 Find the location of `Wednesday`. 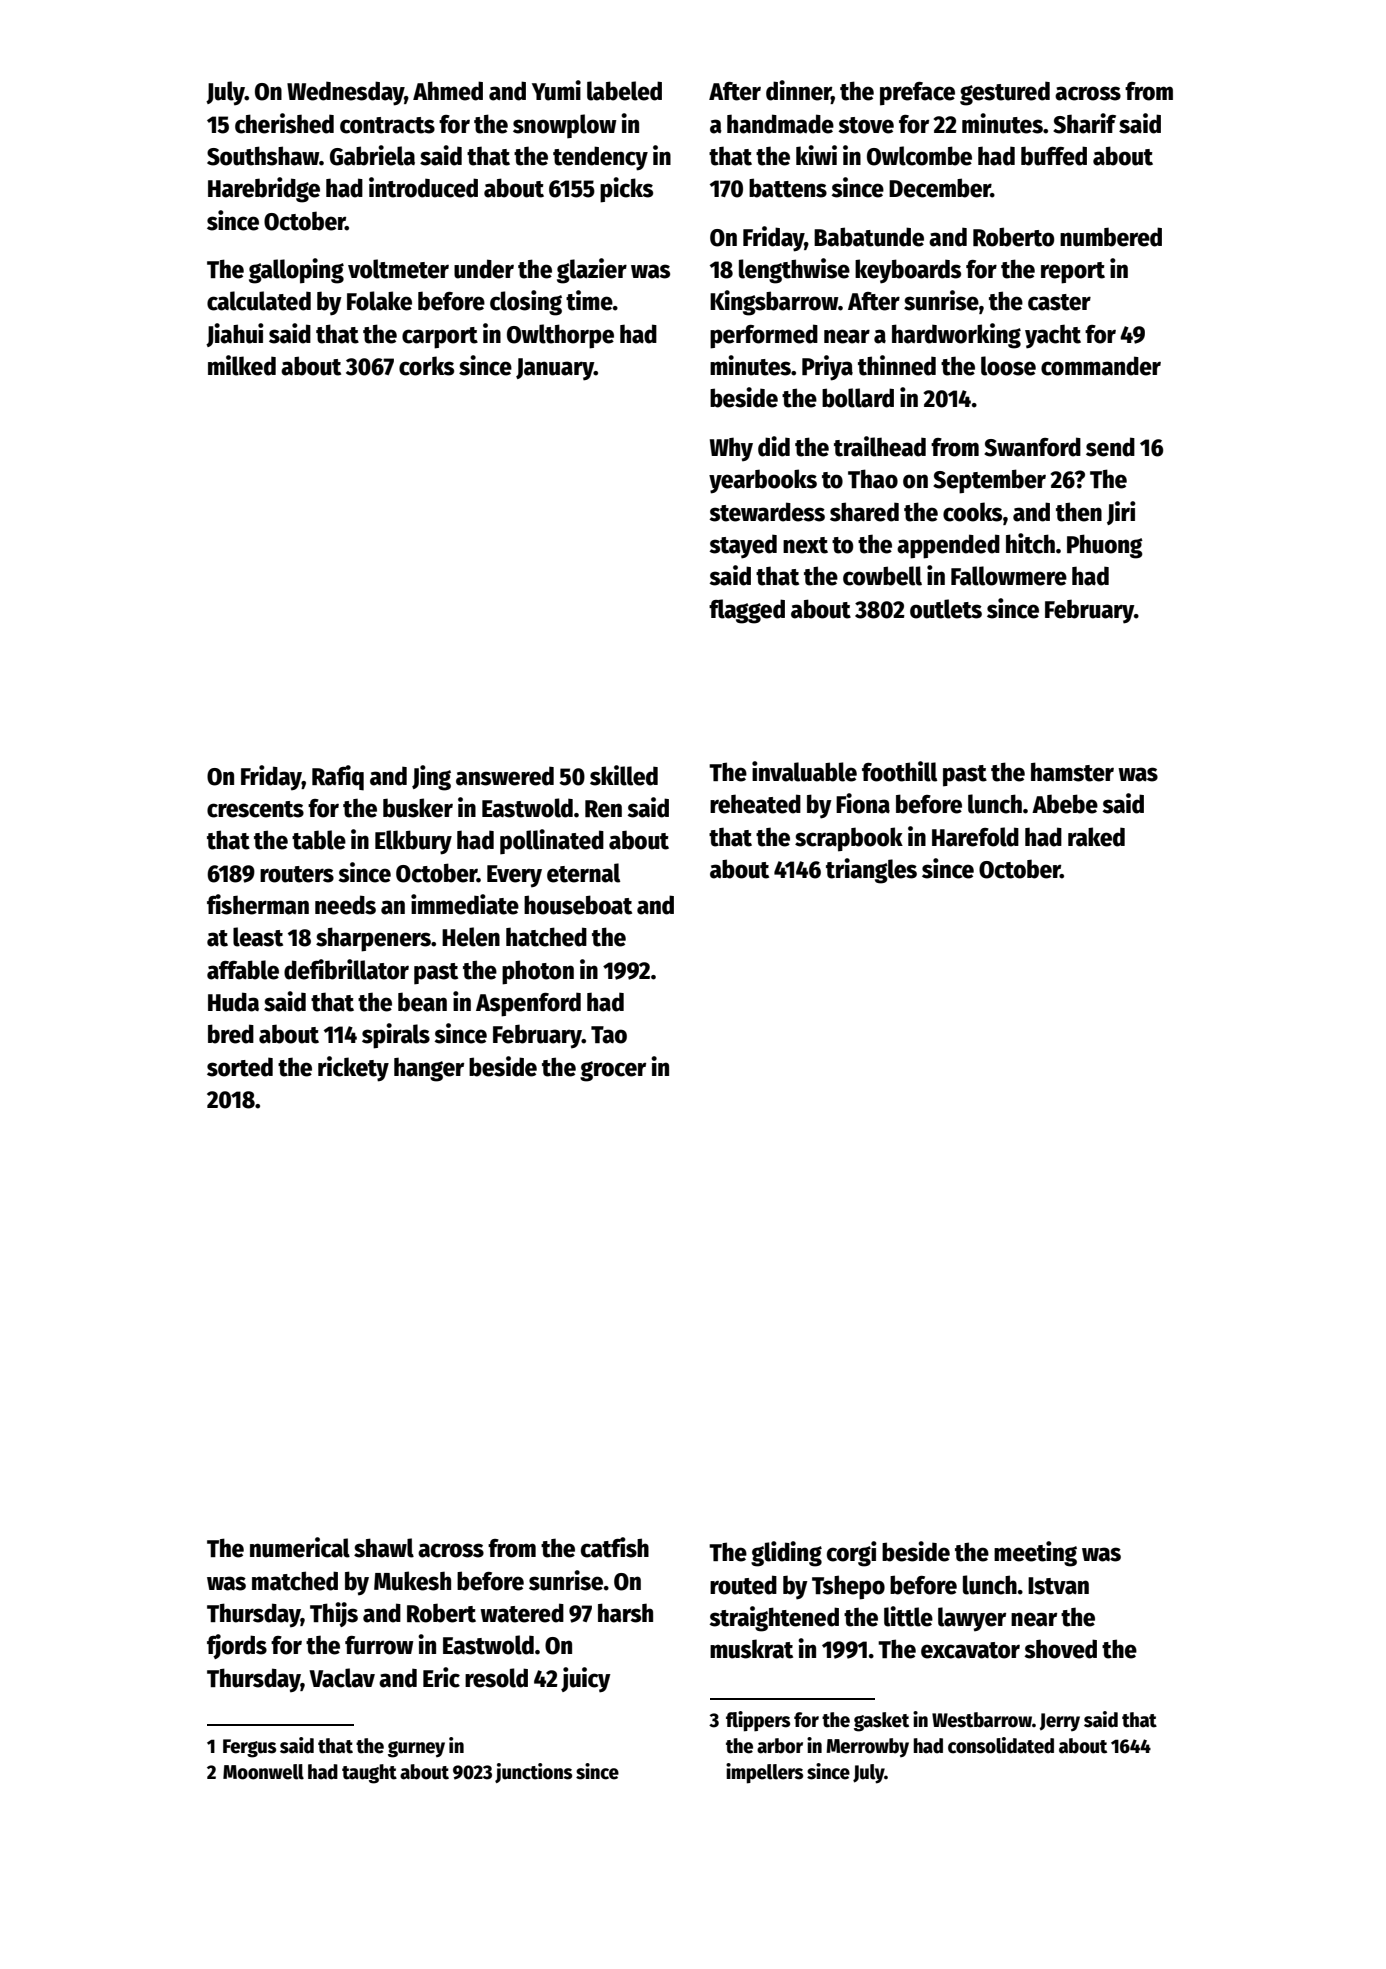

Wednesday is located at coordinates (345, 93).
